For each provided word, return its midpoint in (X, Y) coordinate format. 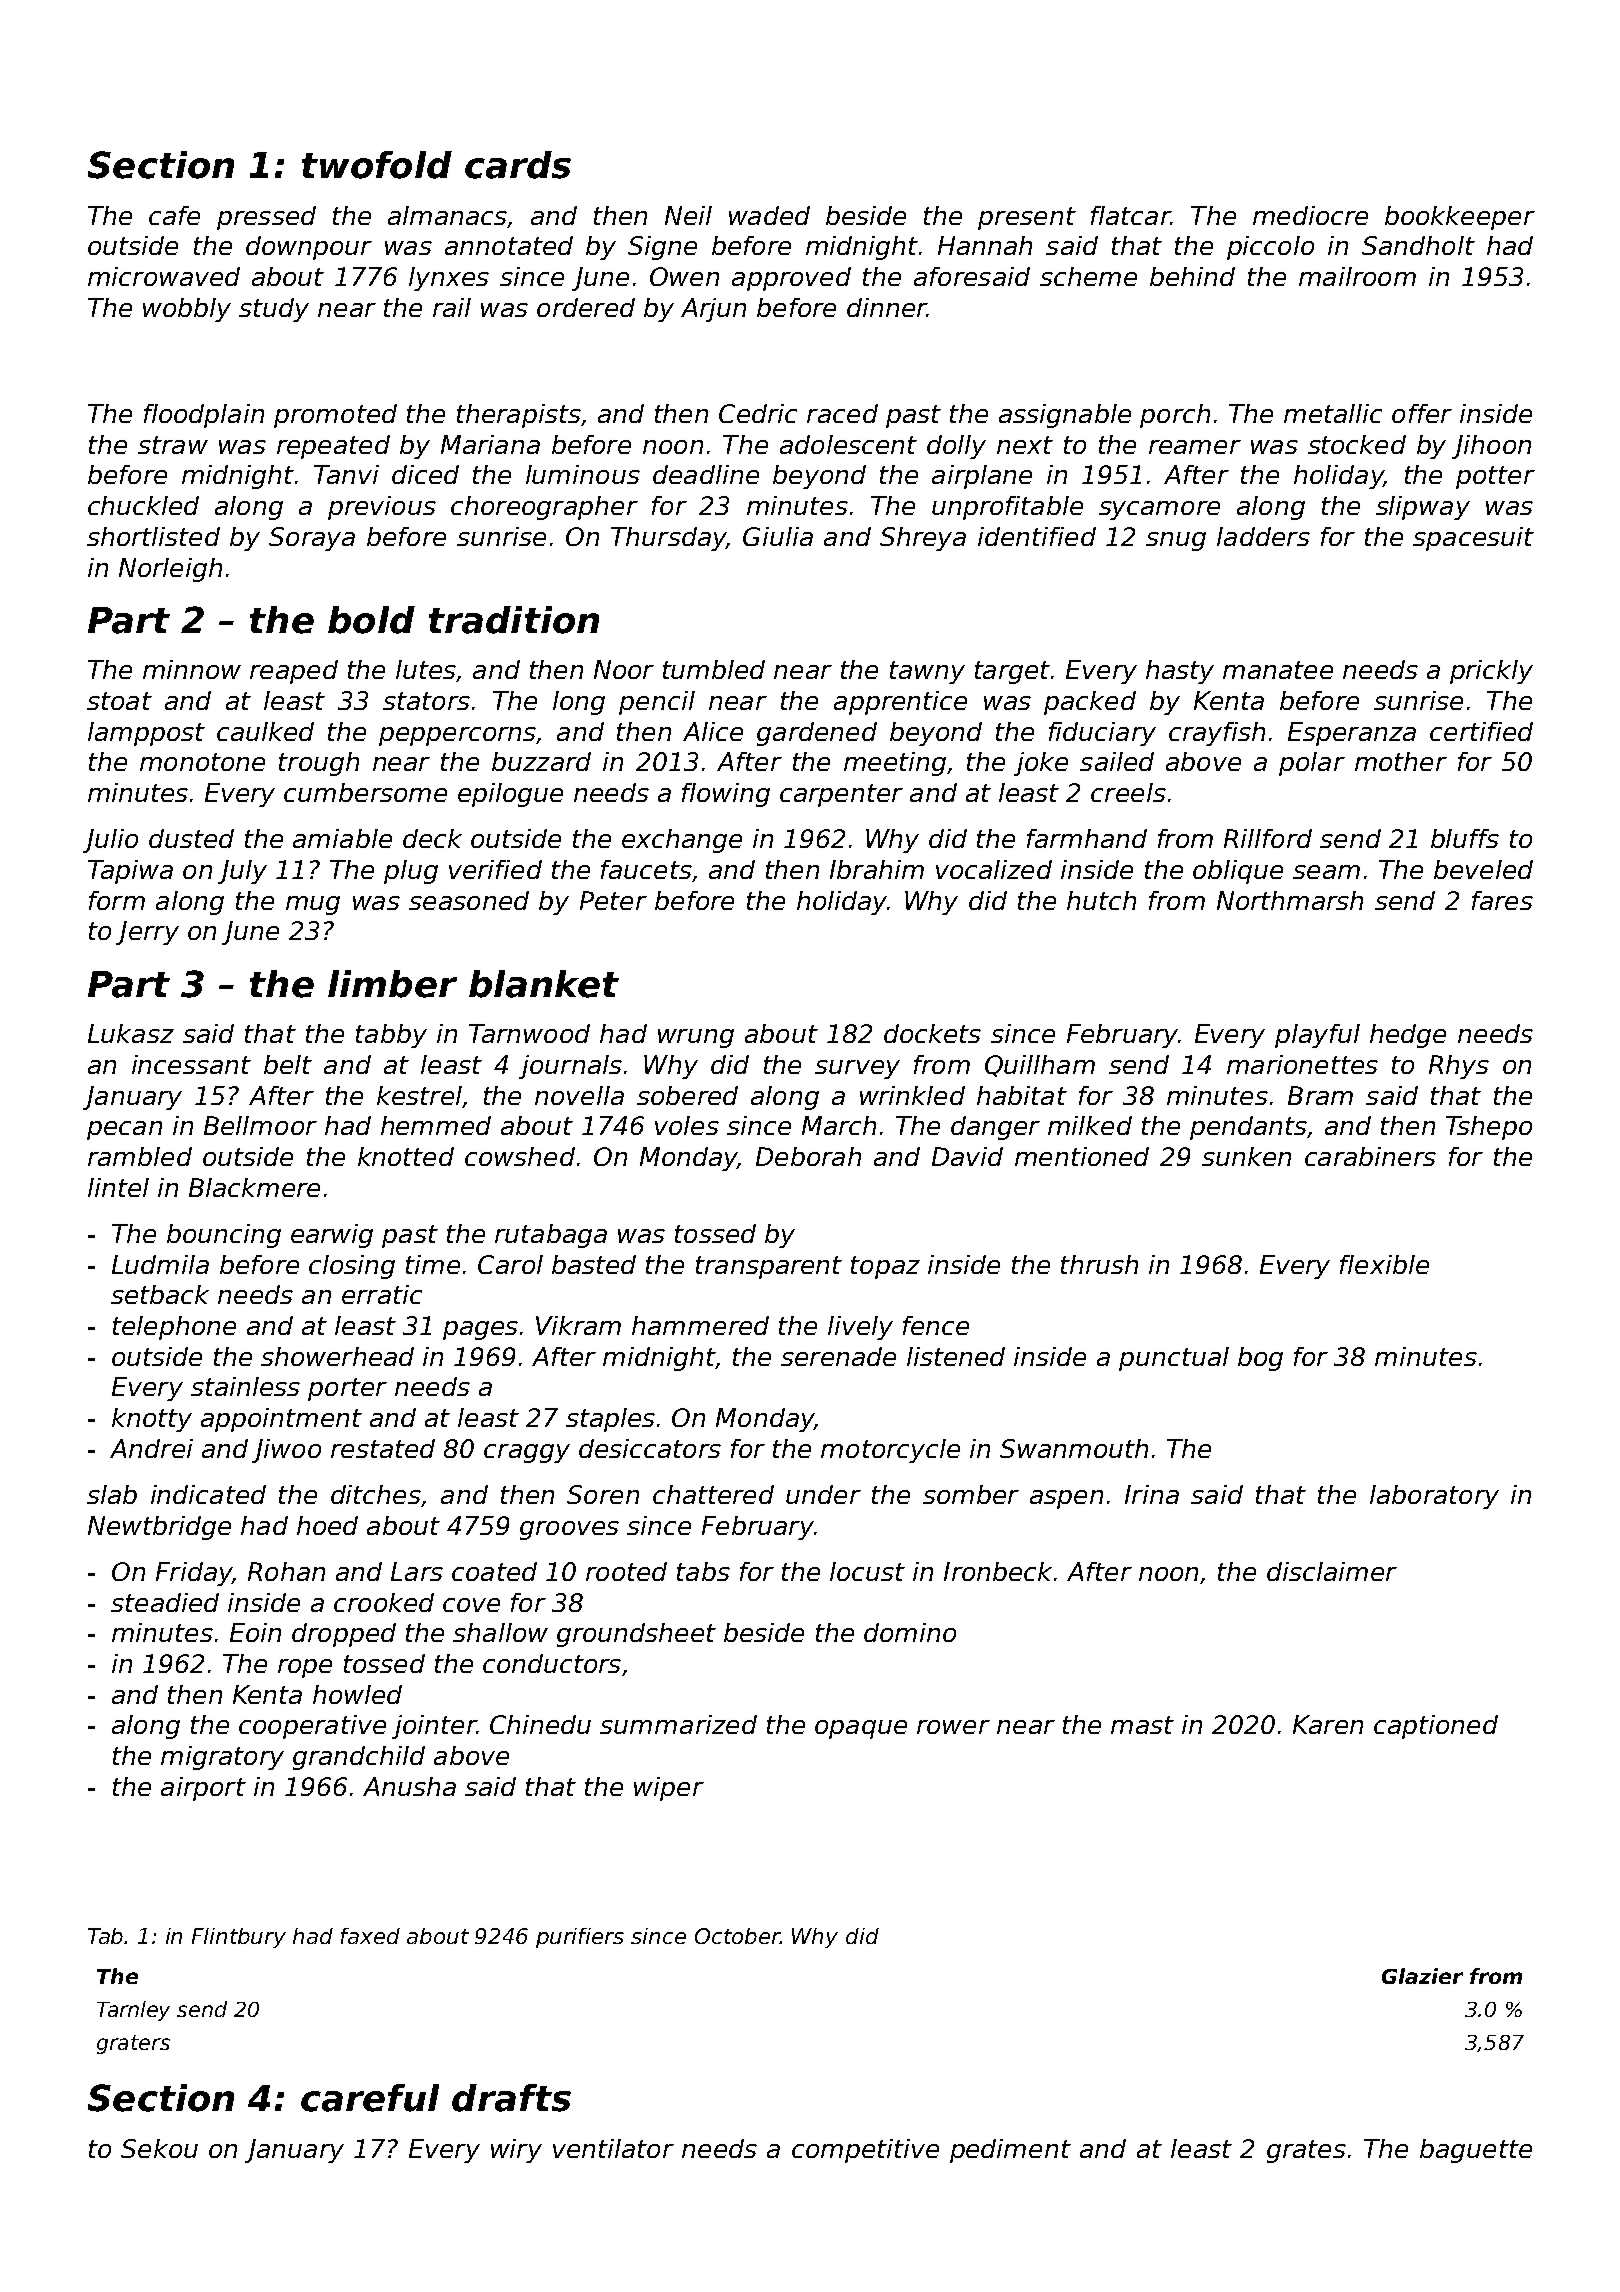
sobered (687, 1095)
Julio (110, 841)
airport (203, 1789)
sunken (1246, 1156)
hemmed (436, 1125)
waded (769, 215)
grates (1306, 2151)
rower (953, 1727)
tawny (927, 672)
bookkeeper (1460, 218)
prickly (1491, 672)
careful (370, 2098)
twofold (377, 165)
